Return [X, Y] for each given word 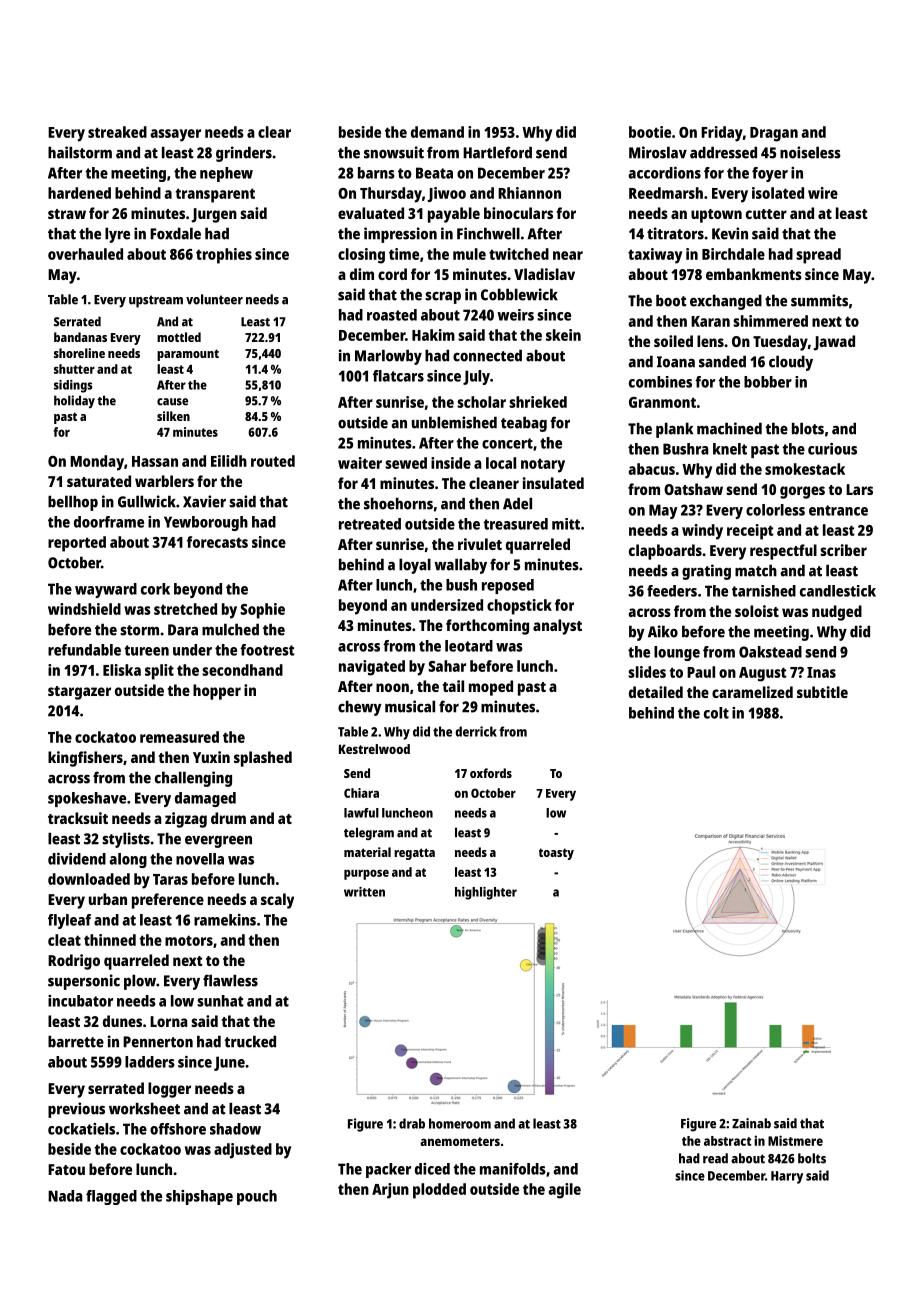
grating [706, 572]
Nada [65, 1196]
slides [647, 672]
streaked [117, 132]
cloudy [791, 363]
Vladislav [544, 274]
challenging [193, 779]
